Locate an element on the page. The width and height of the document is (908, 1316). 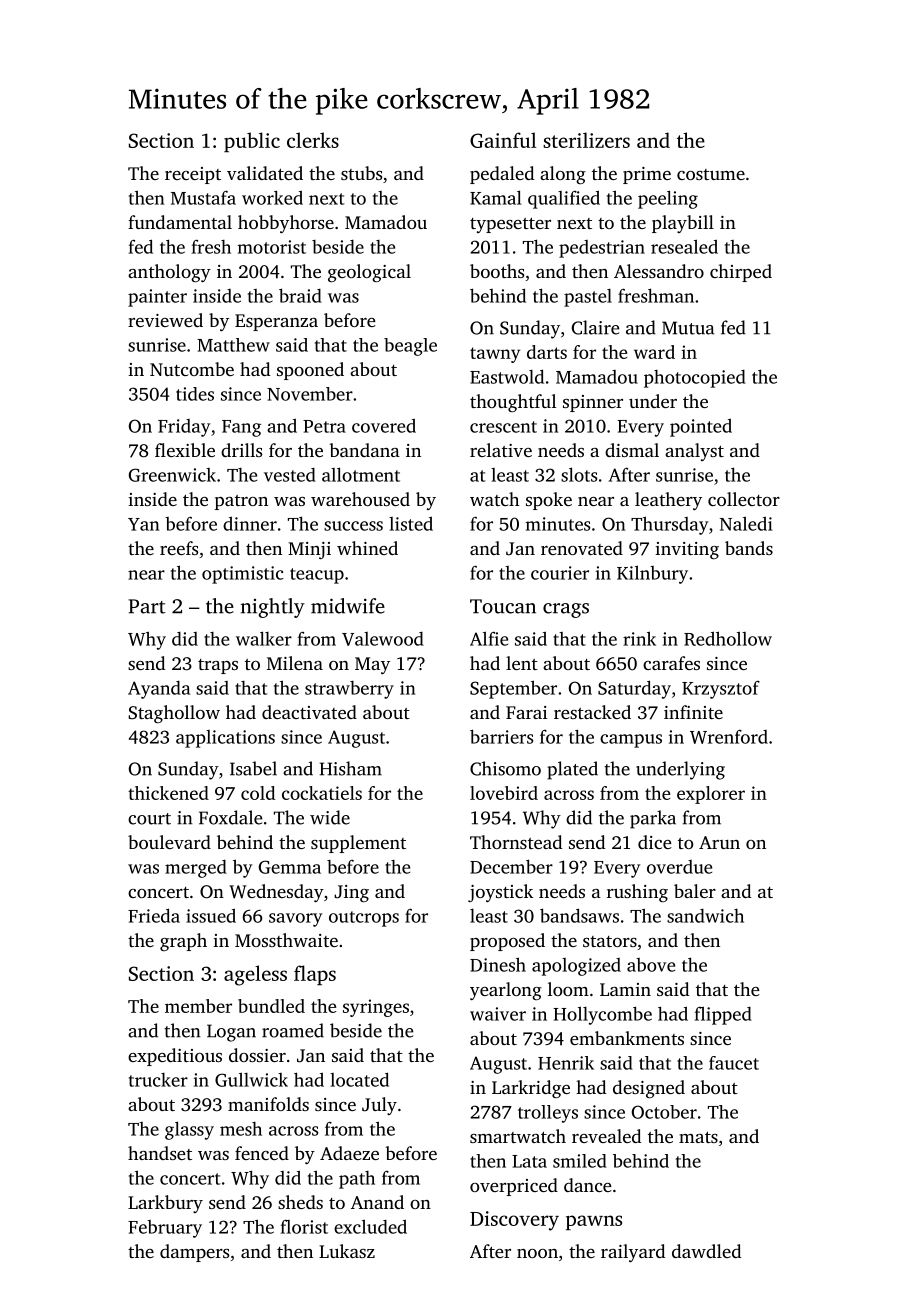
dampers is located at coordinates (194, 1253).
